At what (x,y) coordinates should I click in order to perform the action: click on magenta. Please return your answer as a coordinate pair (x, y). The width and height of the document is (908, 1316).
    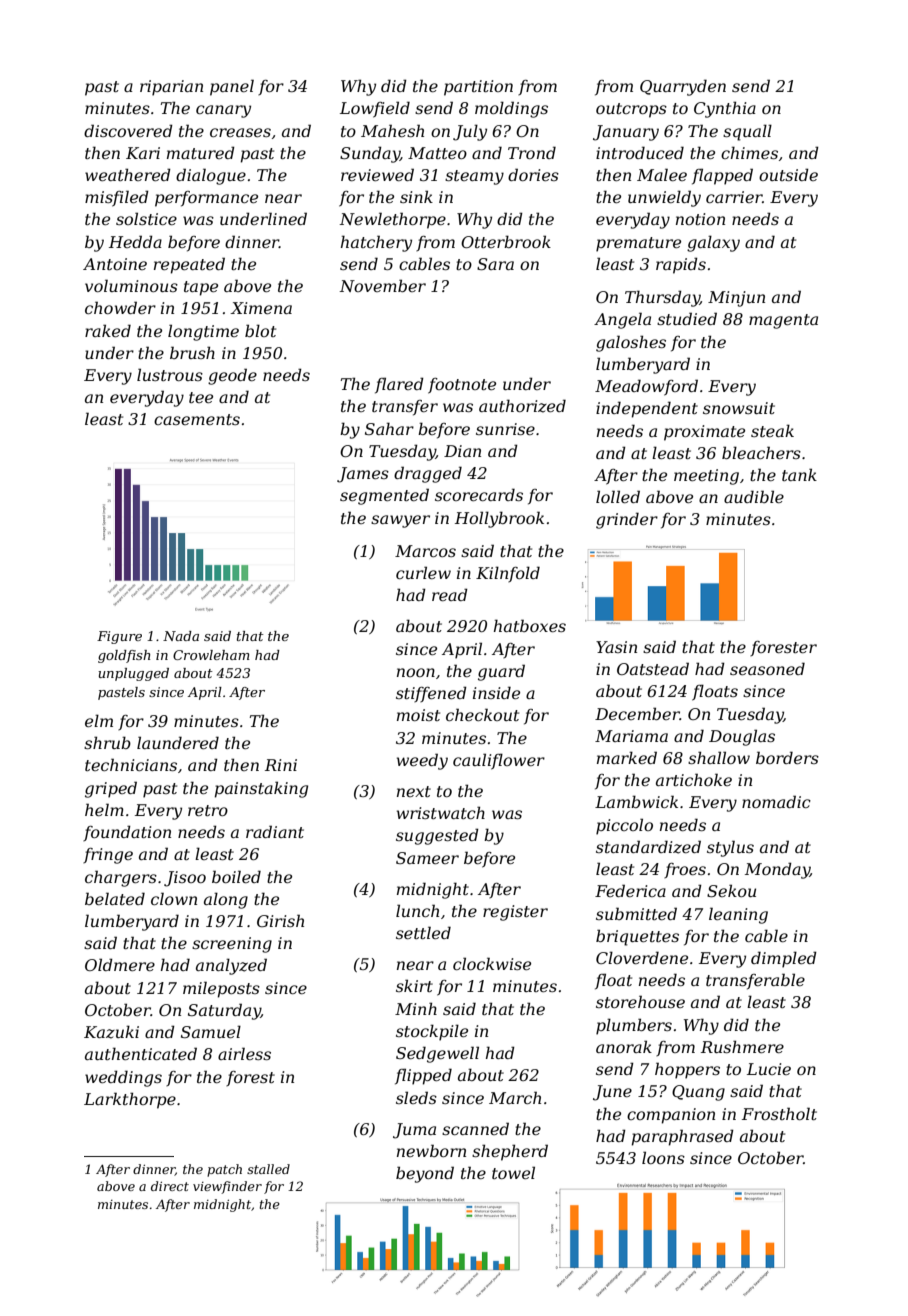
    Looking at the image, I should click on (783, 321).
